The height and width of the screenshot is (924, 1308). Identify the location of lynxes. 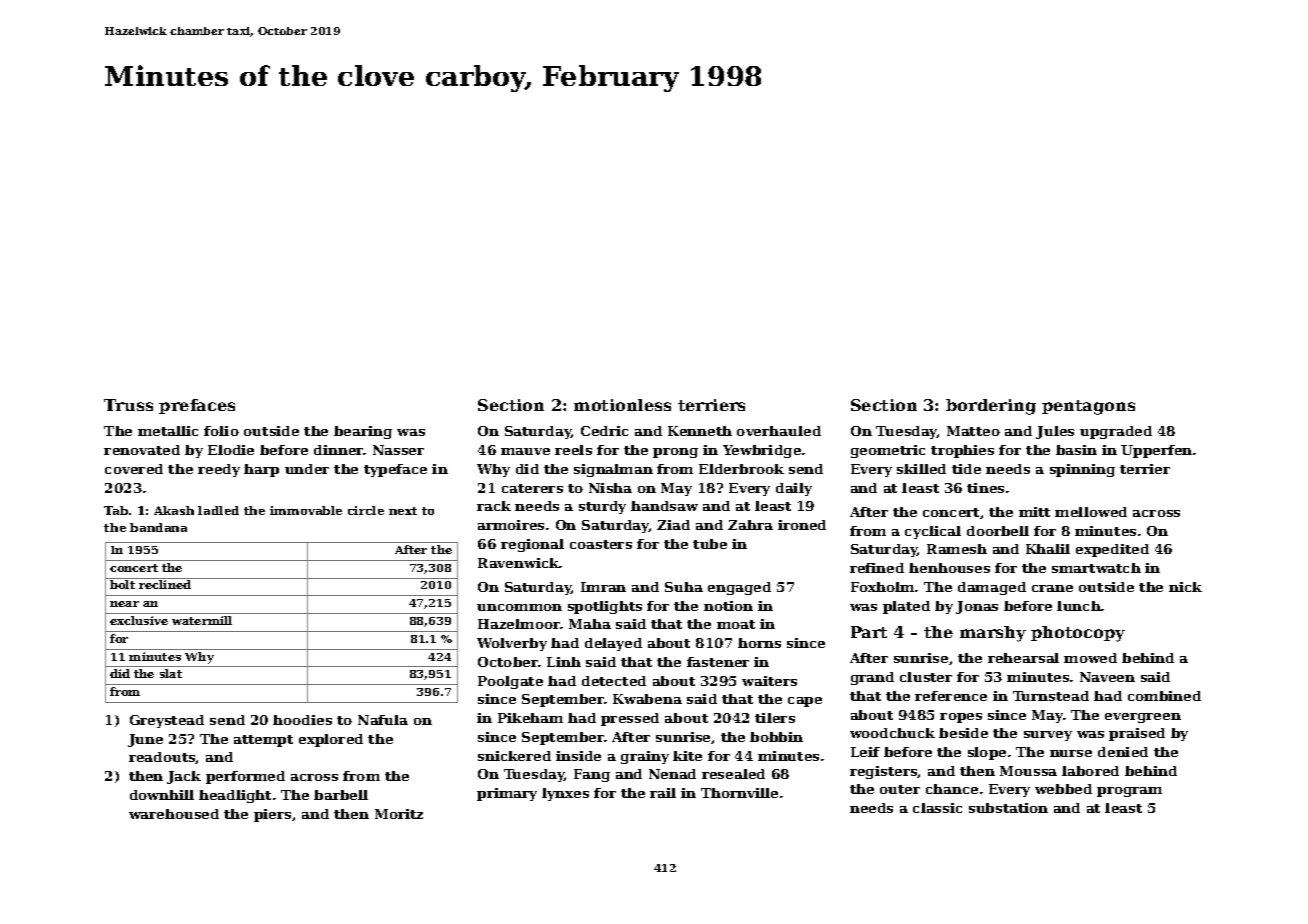
(565, 794).
